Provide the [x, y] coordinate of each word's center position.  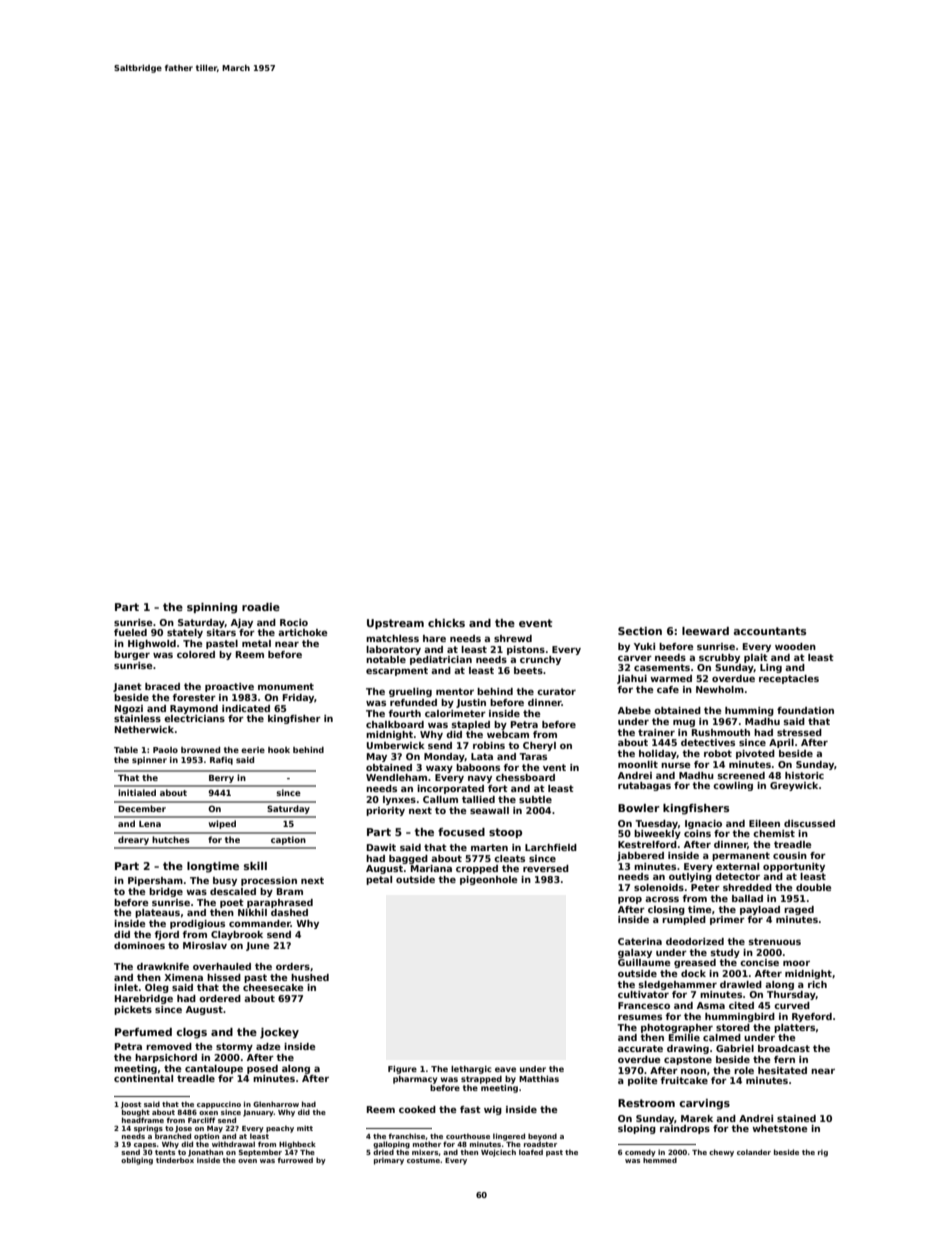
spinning [212, 608]
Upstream [395, 624]
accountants [769, 631]
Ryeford [812, 1017]
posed [262, 1069]
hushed [310, 977]
